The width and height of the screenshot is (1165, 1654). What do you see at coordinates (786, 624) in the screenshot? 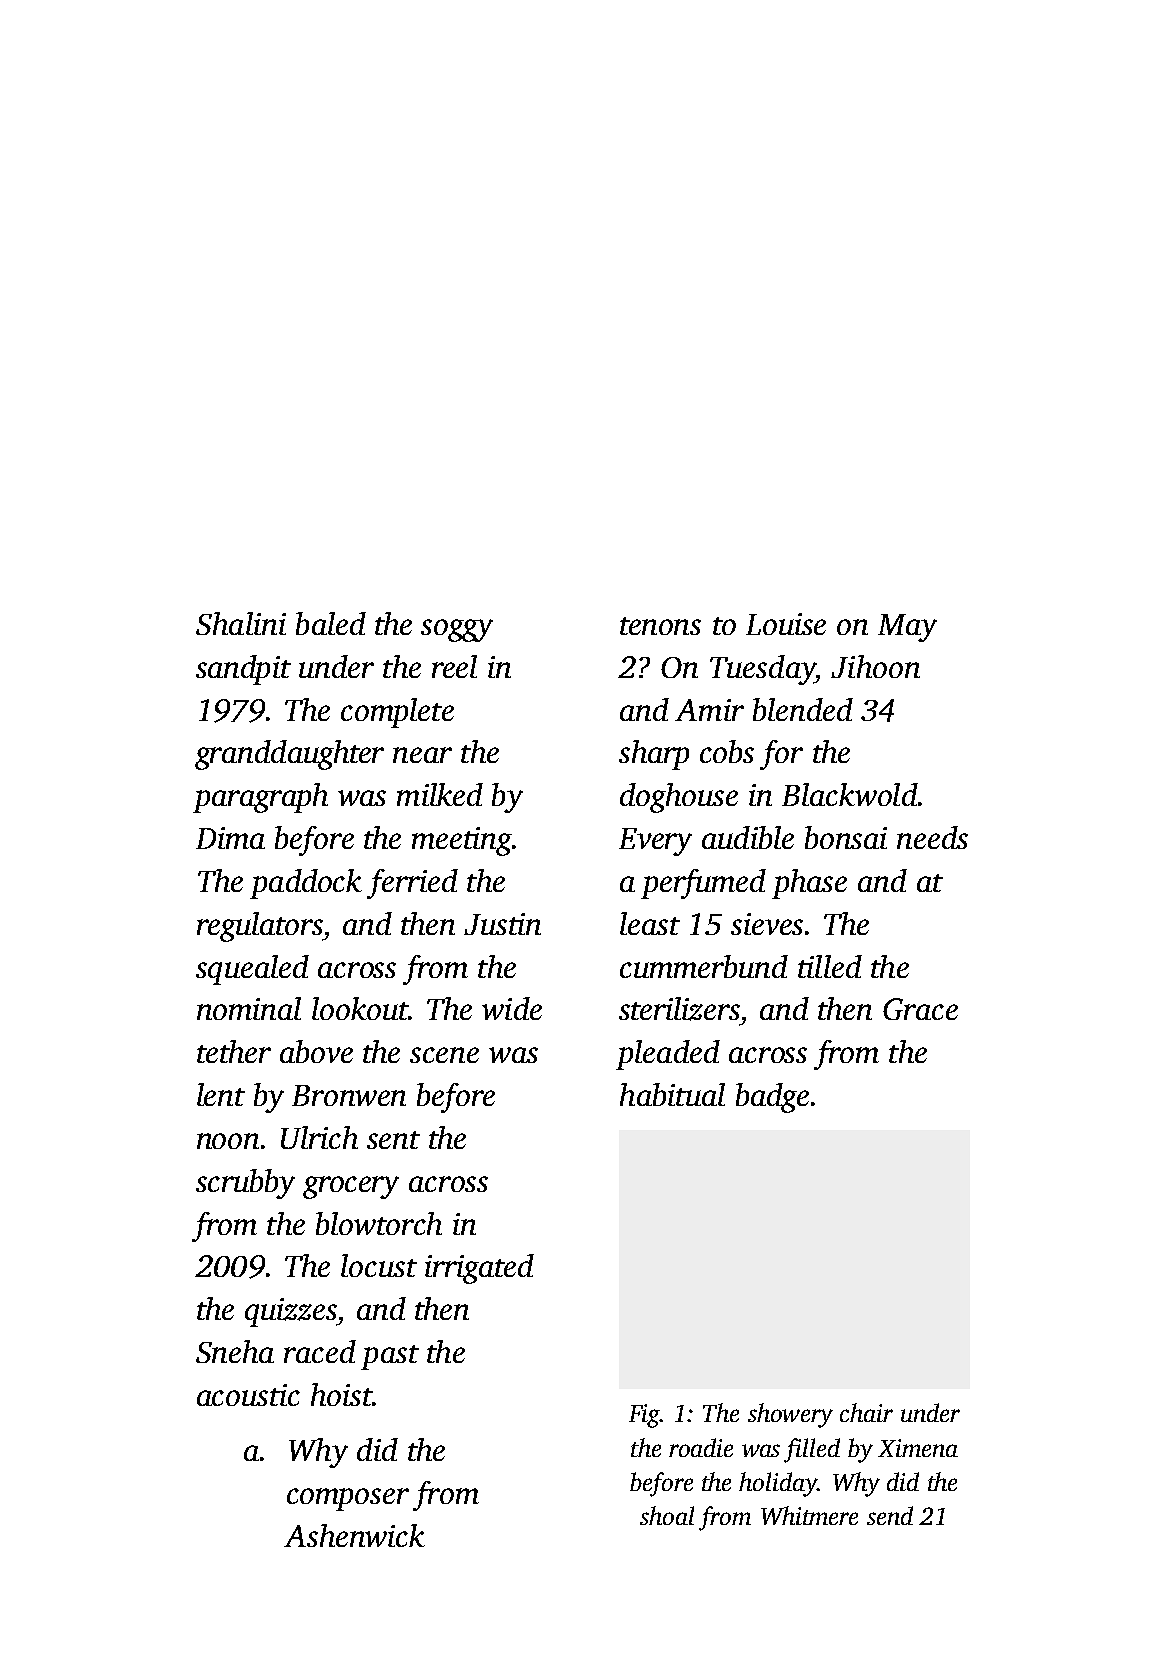
I see `Louise` at bounding box center [786, 624].
